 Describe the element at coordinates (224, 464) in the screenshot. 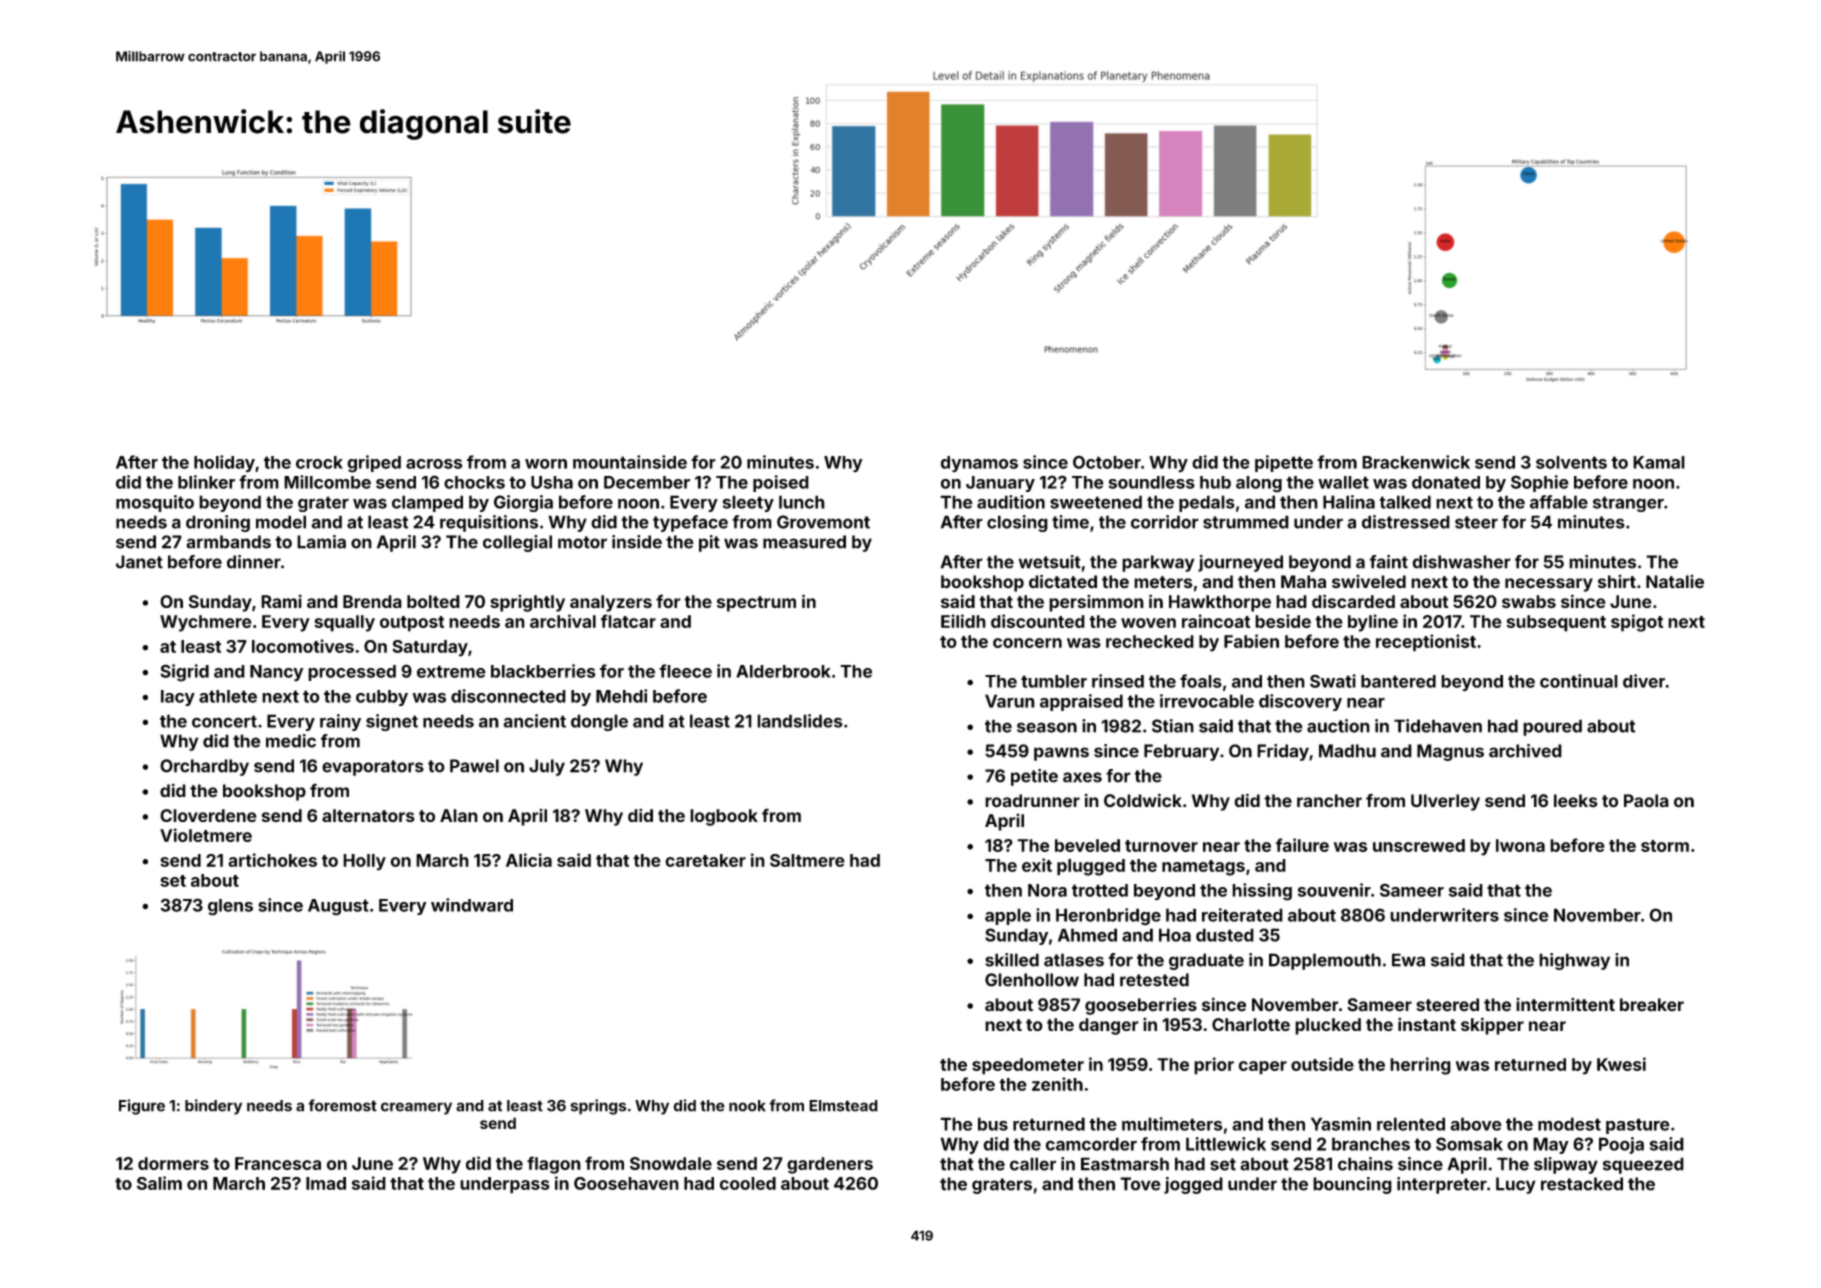

I see `holiday` at that location.
